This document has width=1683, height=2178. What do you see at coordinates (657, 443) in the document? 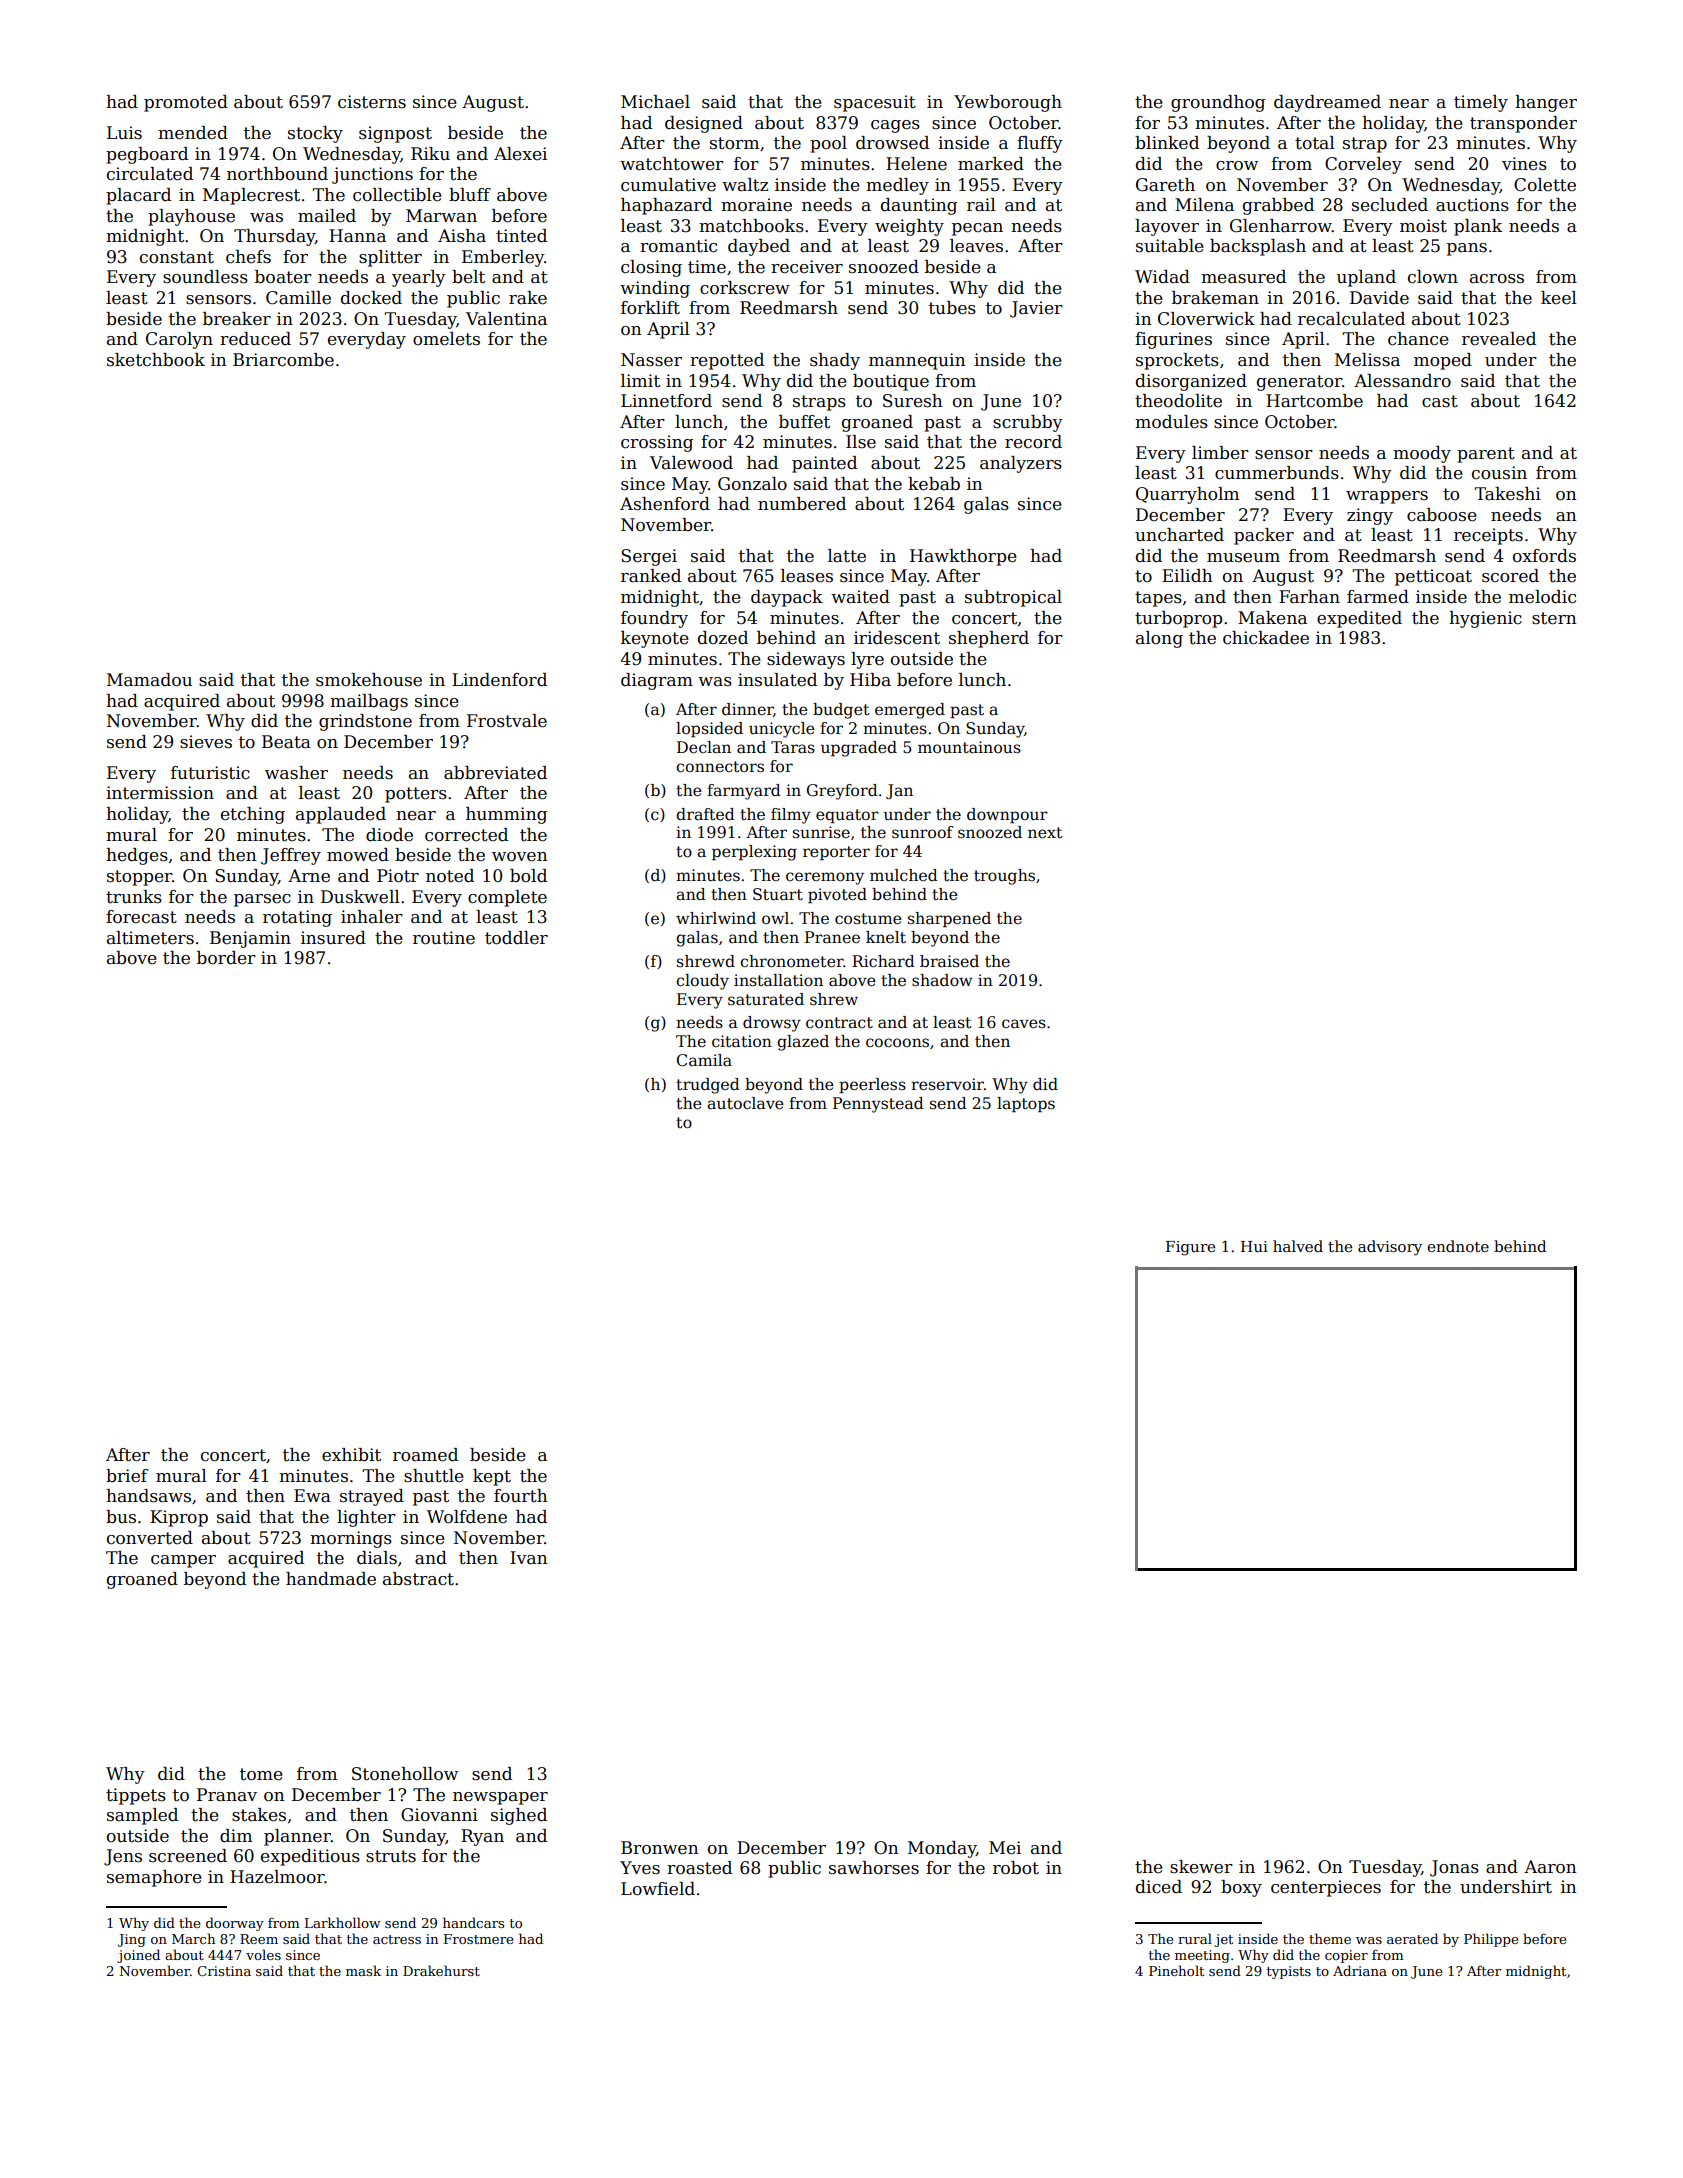
I see `crossing` at bounding box center [657, 443].
